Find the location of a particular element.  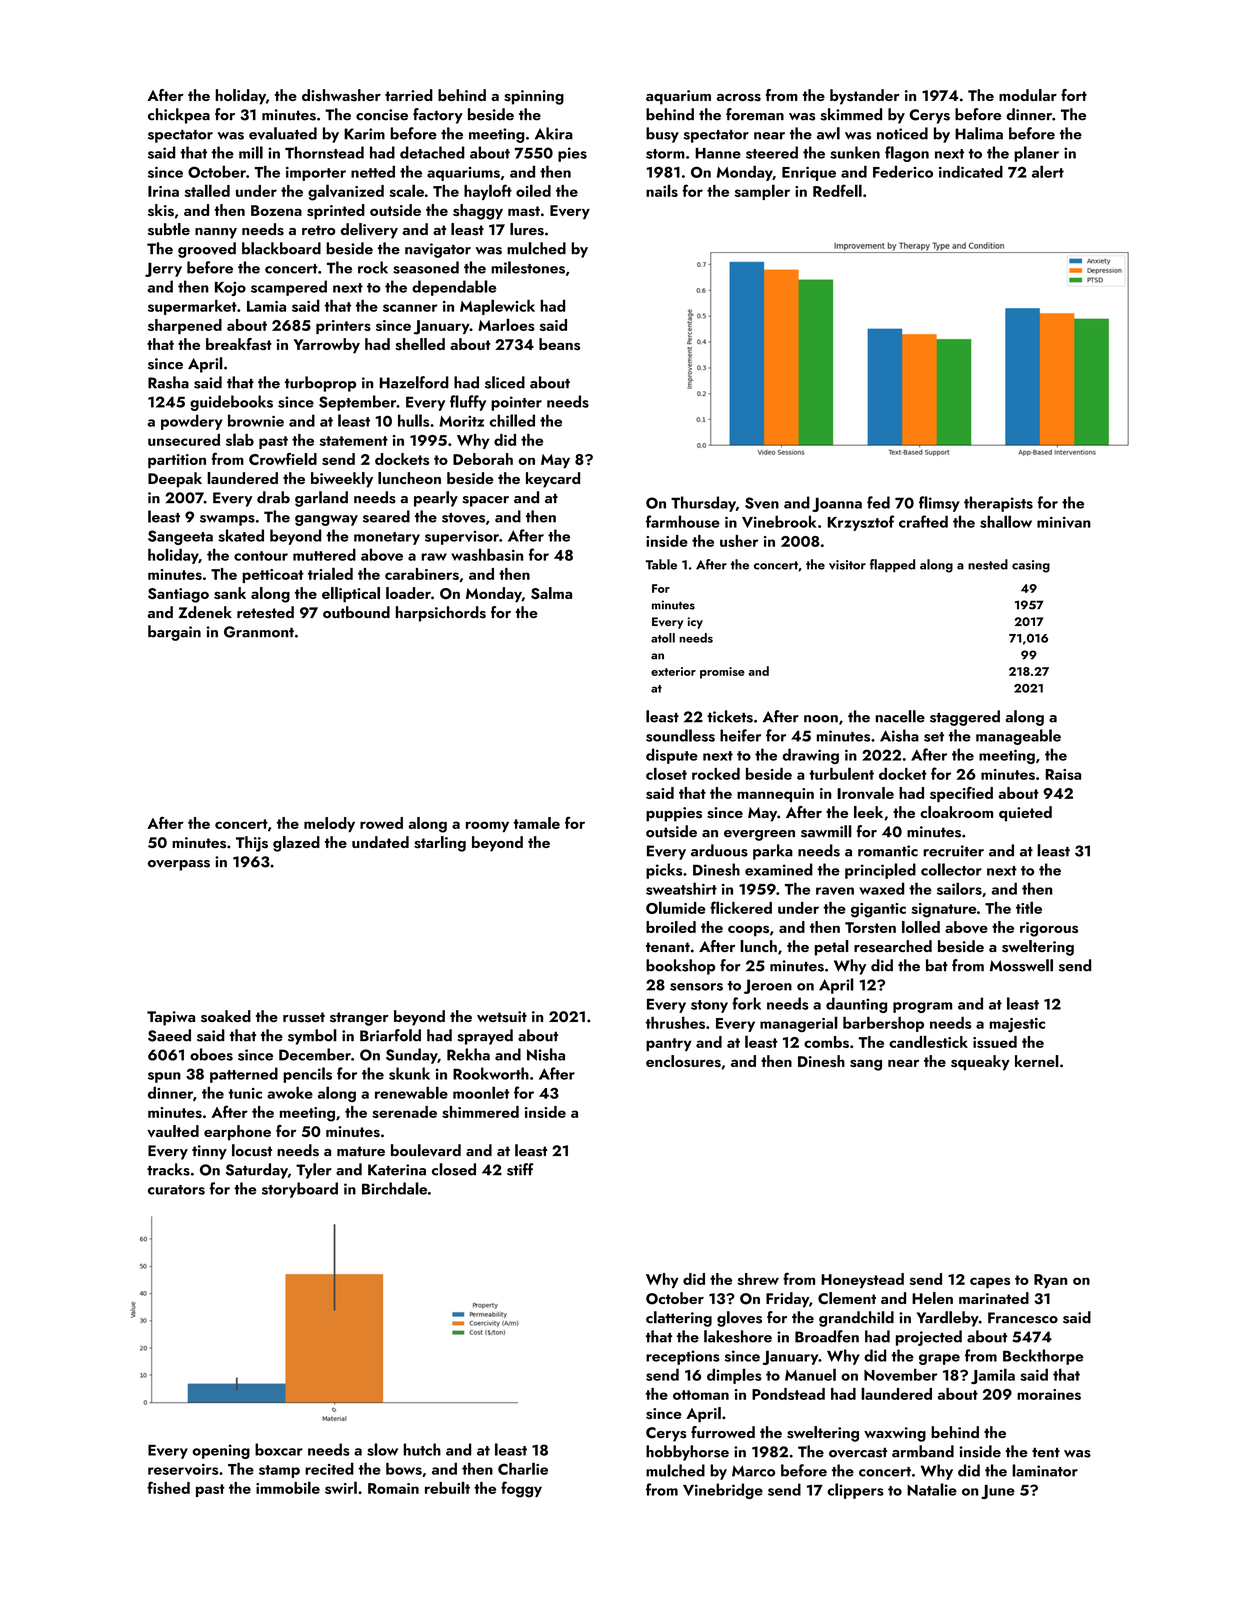

chickpea is located at coordinates (179, 116).
